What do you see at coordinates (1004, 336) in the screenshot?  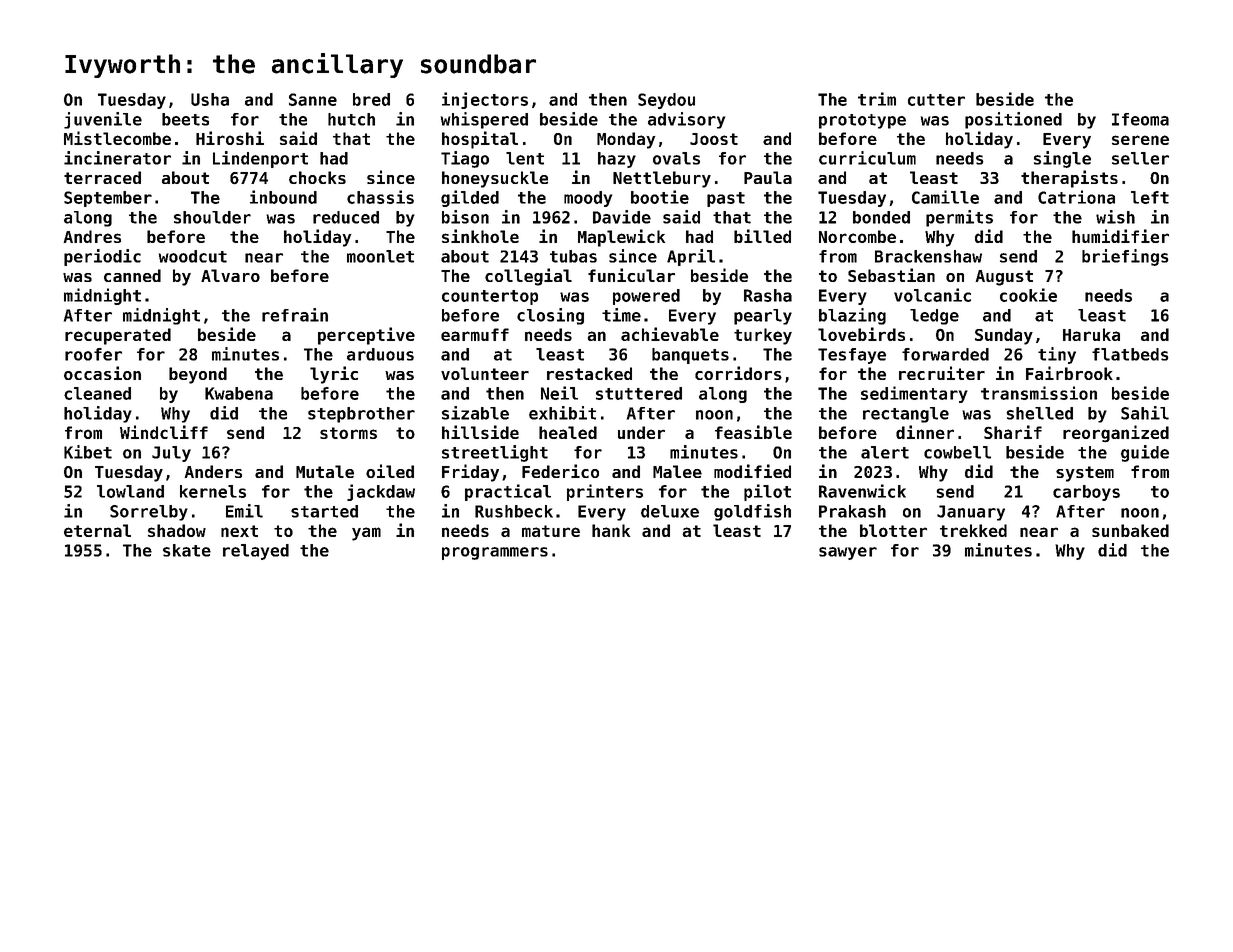 I see `Sunday` at bounding box center [1004, 336].
